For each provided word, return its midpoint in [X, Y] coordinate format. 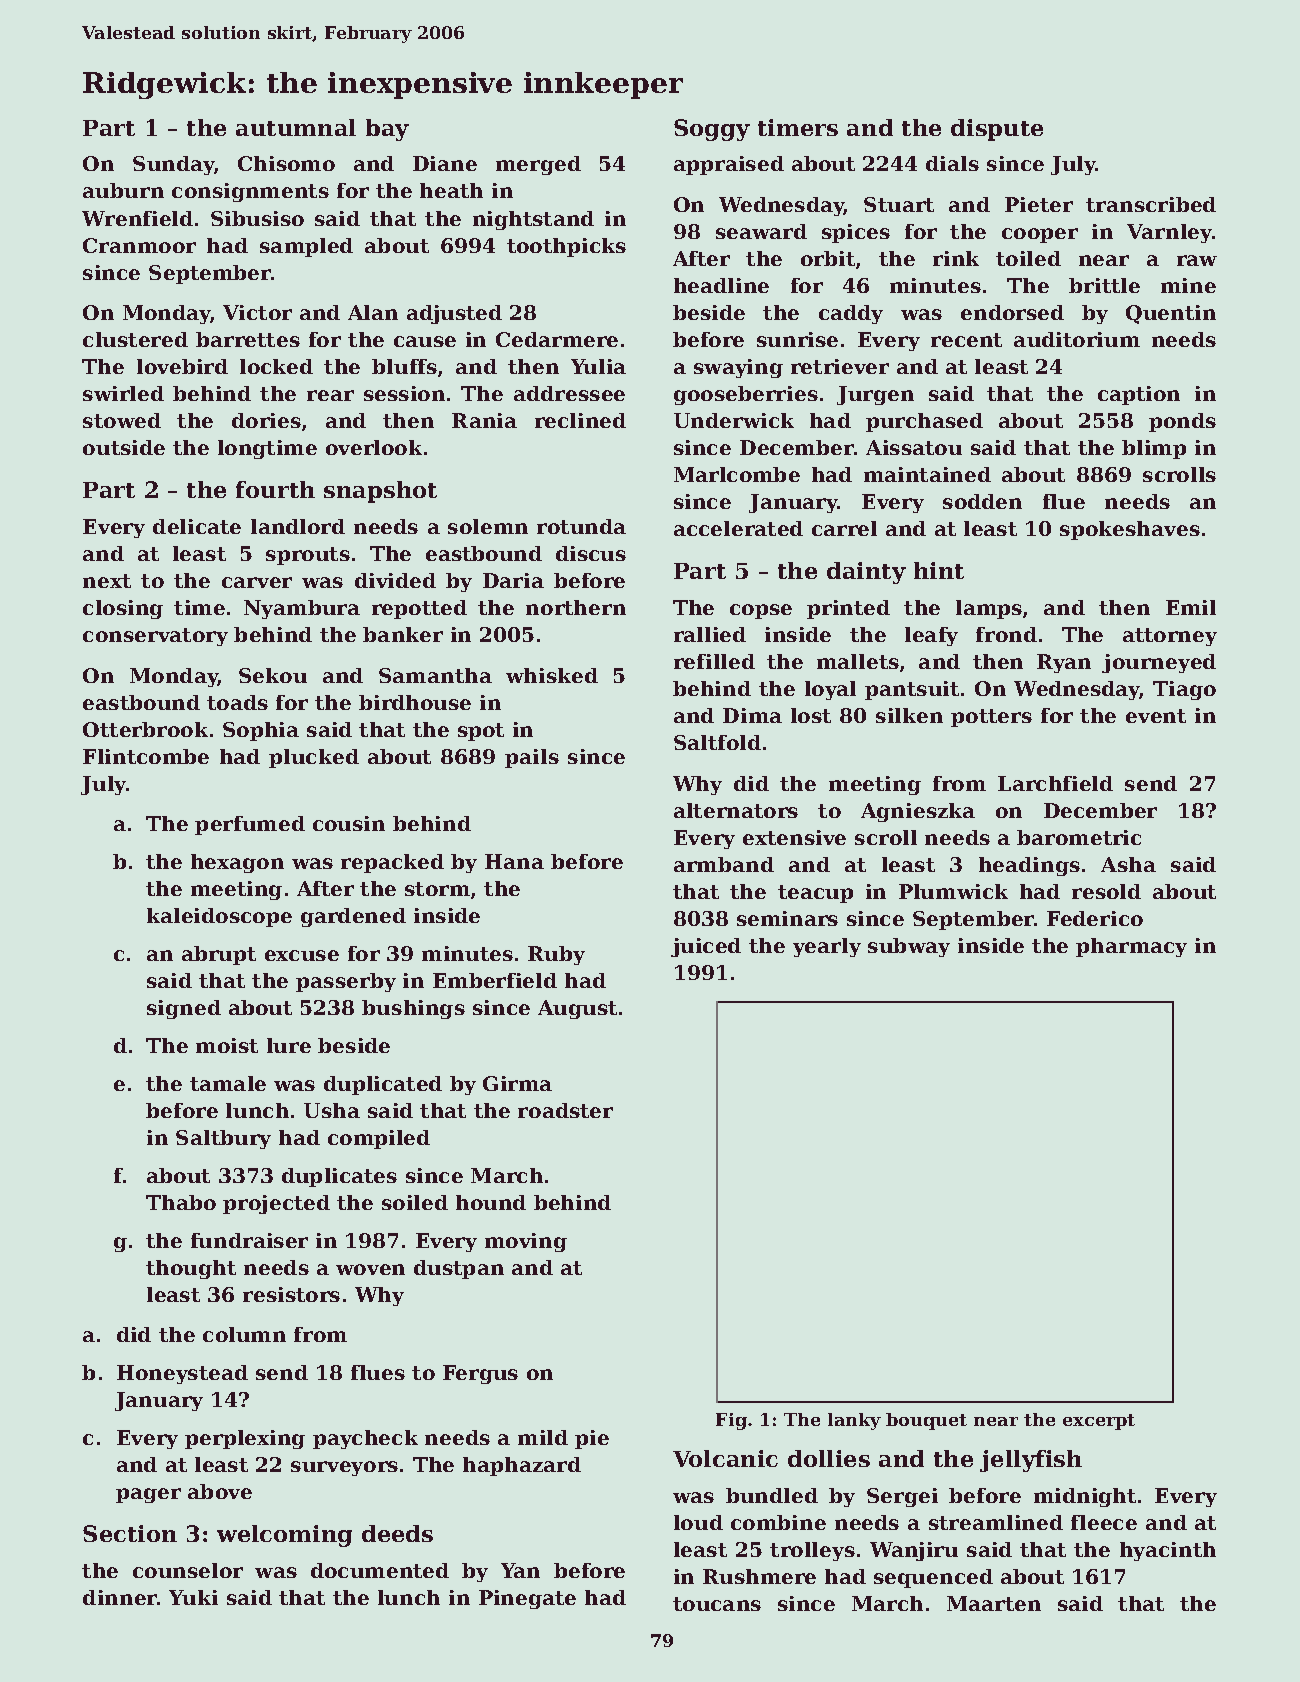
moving [526, 1242]
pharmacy [1131, 947]
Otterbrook [145, 729]
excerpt [1099, 1422]
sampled [306, 247]
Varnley [1169, 233]
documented [380, 1570]
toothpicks [566, 247]
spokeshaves [1130, 530]
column [244, 1334]
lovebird [182, 366]
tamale [228, 1083]
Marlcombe [737, 474]
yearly [827, 947]
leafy [931, 636]
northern [576, 607]
